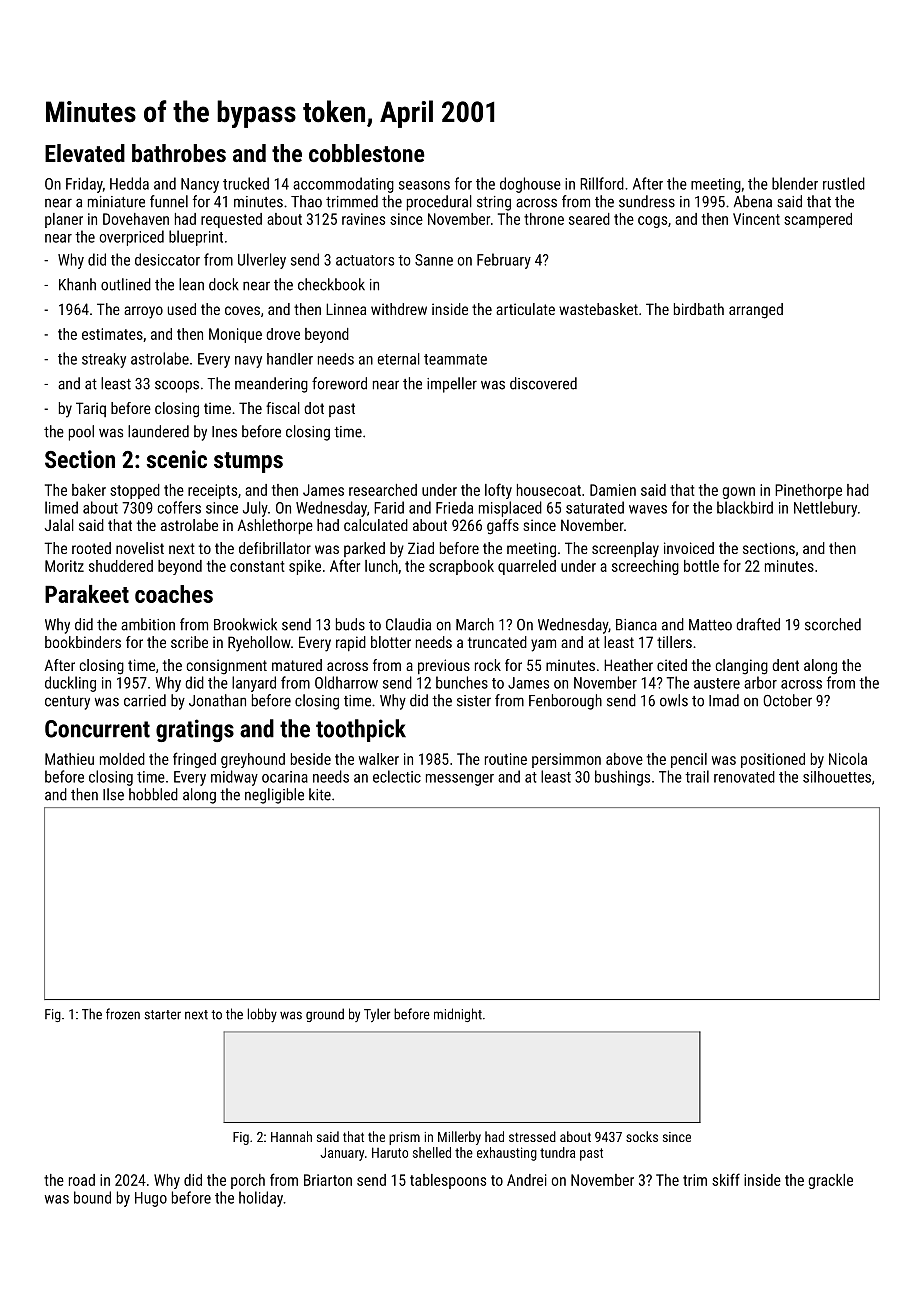 The height and width of the screenshot is (1308, 924). What do you see at coordinates (92, 1197) in the screenshot?
I see `bound` at bounding box center [92, 1197].
